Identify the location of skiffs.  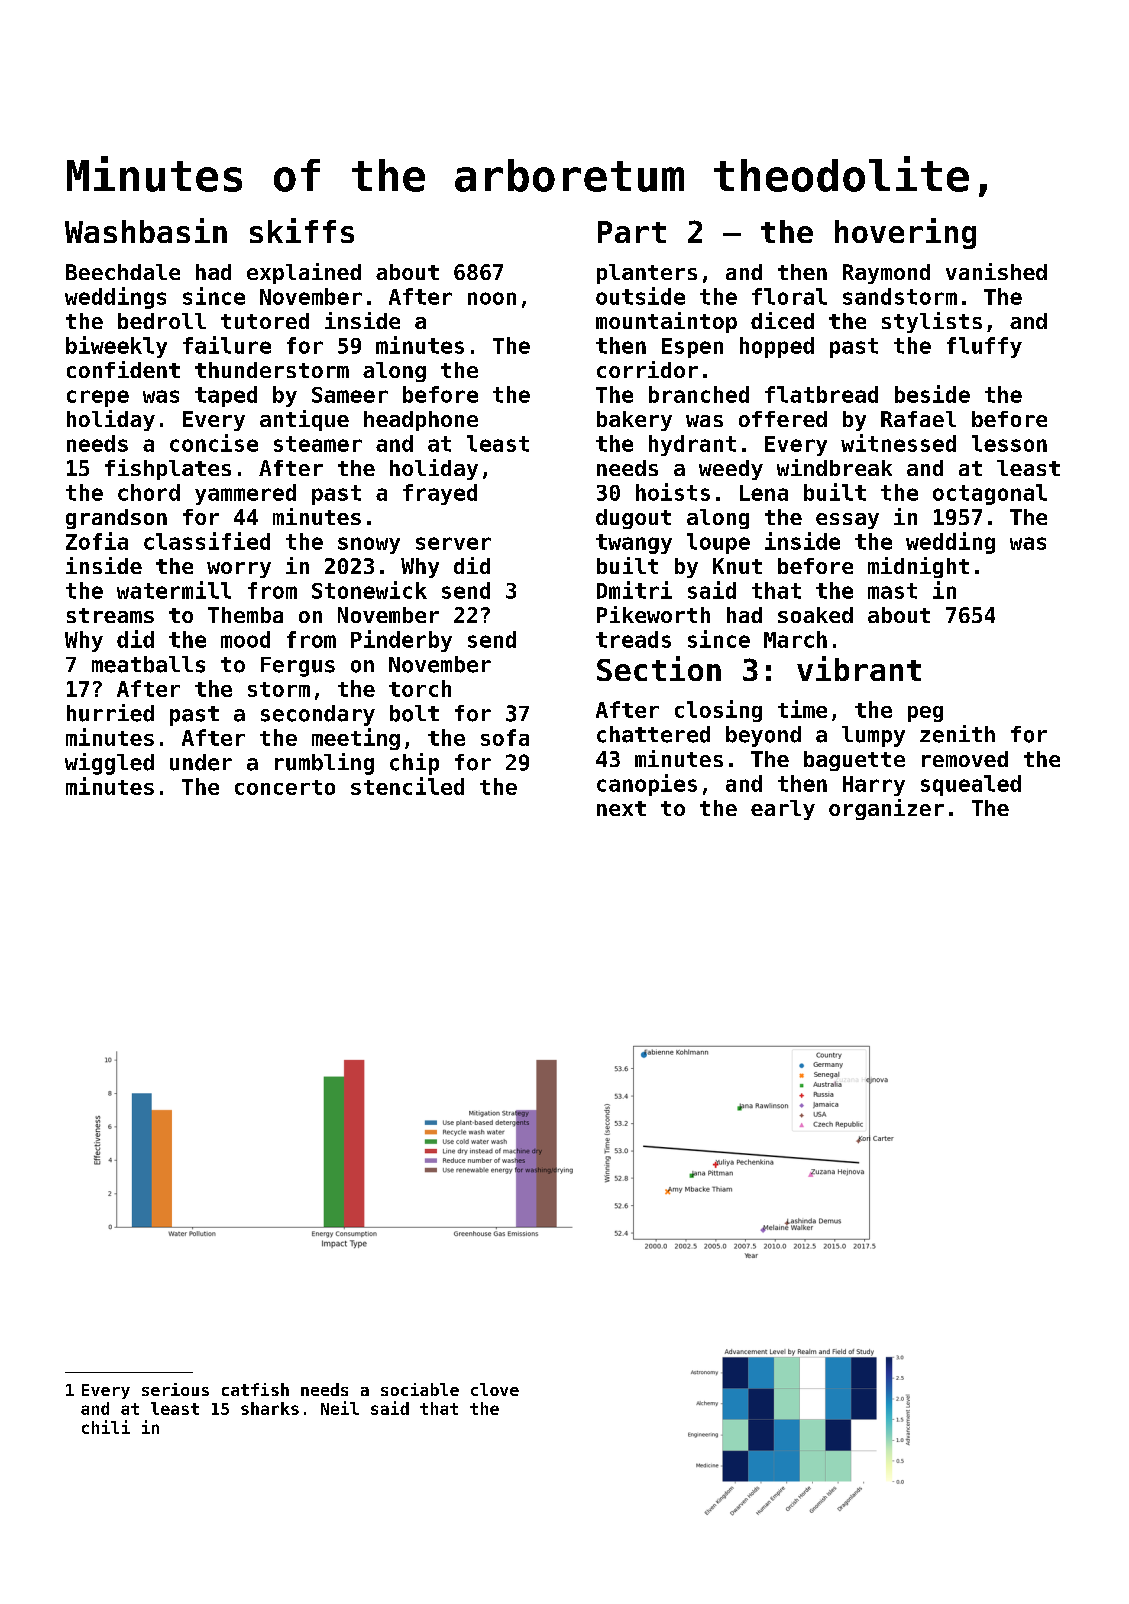
(302, 230).
